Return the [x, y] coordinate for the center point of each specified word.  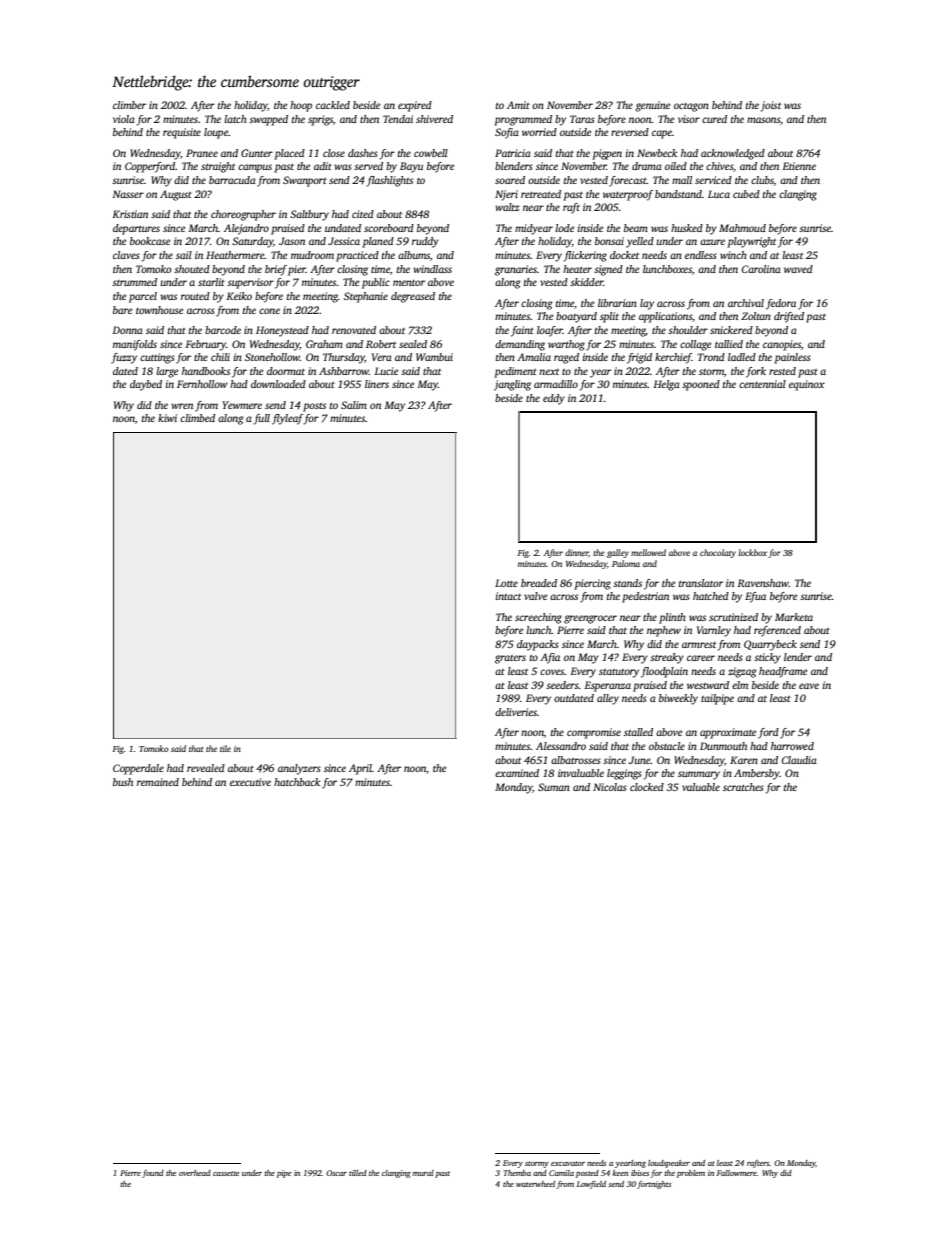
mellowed [648, 552]
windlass [432, 269]
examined [517, 773]
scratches [743, 787]
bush [123, 782]
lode [564, 228]
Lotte [506, 583]
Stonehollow [272, 357]
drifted [789, 317]
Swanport [305, 181]
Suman [554, 787]
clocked [647, 787]
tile [225, 748]
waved [798, 269]
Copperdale [138, 769]
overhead [195, 1173]
